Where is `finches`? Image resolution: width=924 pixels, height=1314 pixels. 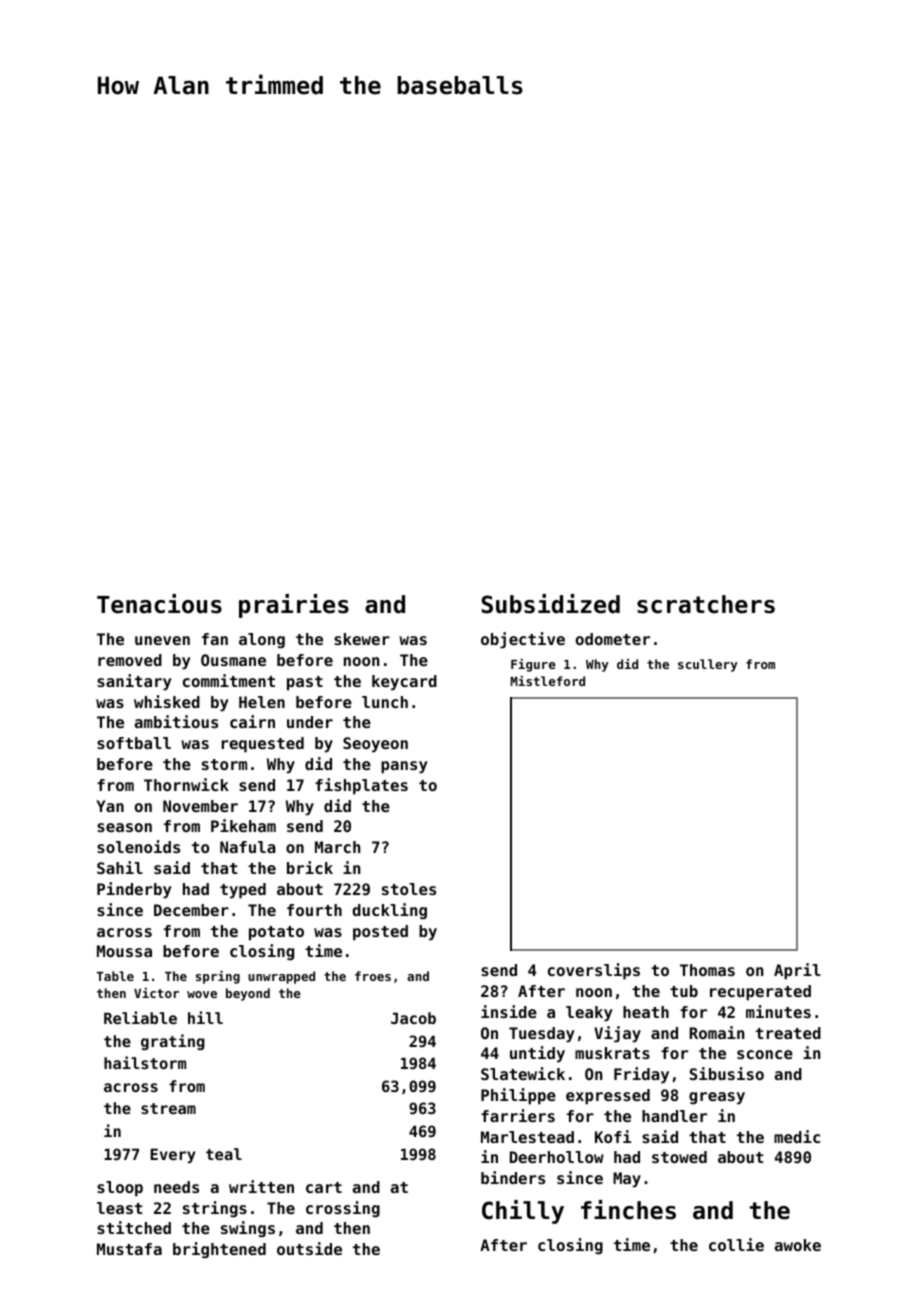 finches is located at coordinates (628, 1210).
